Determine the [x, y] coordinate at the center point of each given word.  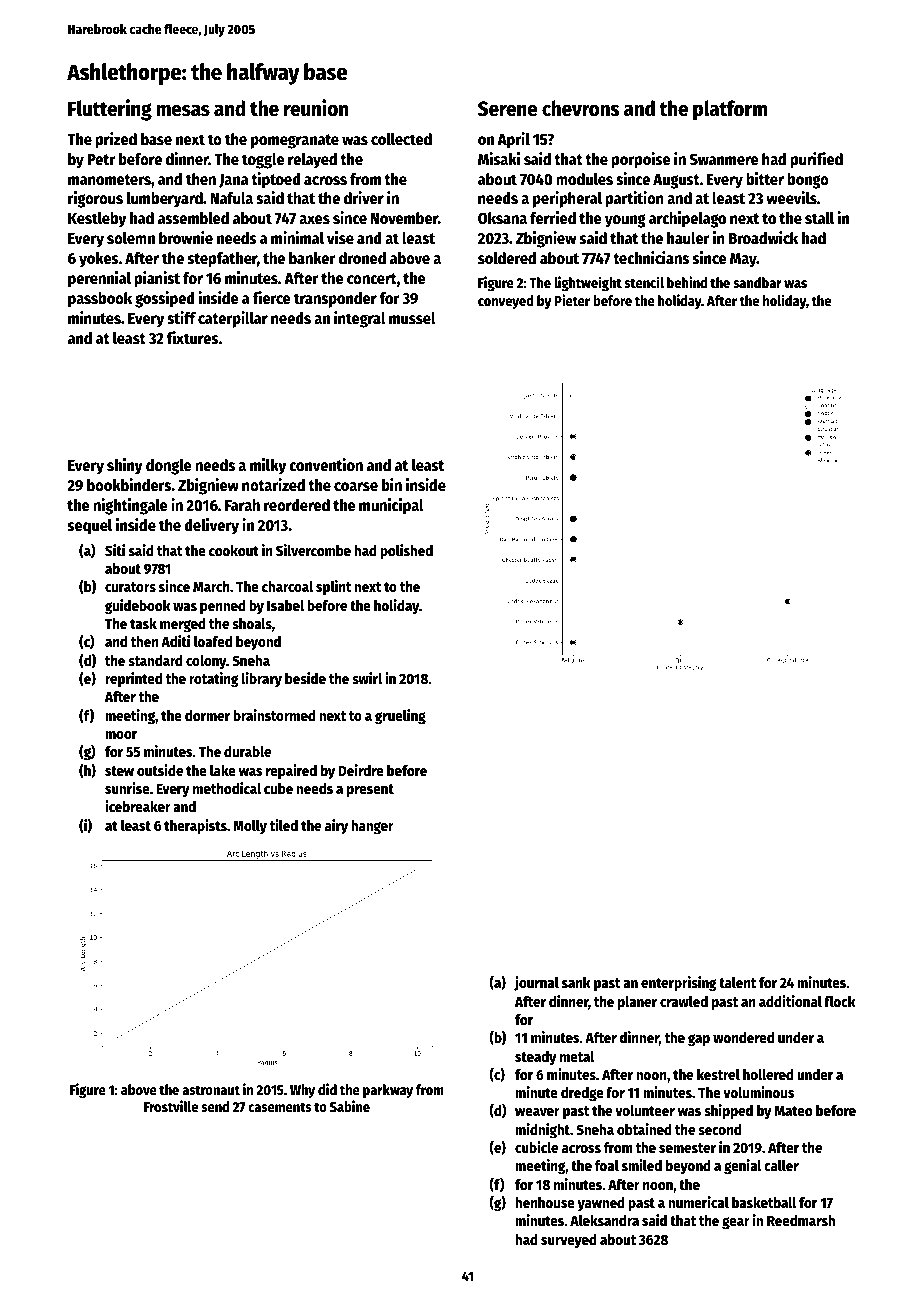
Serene [508, 109]
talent [737, 982]
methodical [227, 788]
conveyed [506, 302]
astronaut [211, 1090]
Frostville [171, 1106]
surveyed [569, 1241]
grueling [400, 717]
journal [536, 983]
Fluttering [110, 110]
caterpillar [233, 319]
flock [840, 1001]
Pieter [572, 300]
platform [730, 110]
